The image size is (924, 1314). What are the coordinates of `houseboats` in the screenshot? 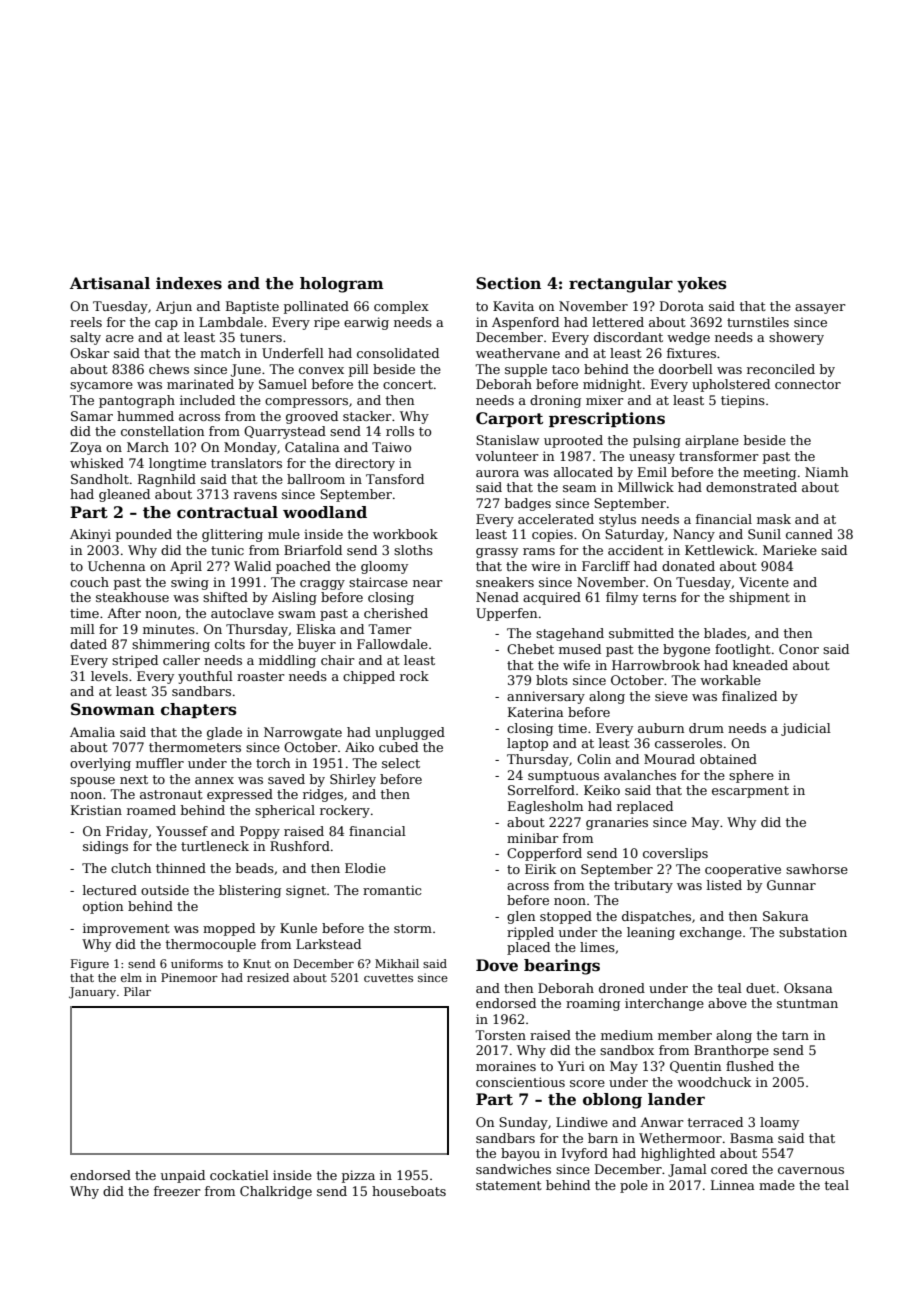 It's located at (409, 1191).
